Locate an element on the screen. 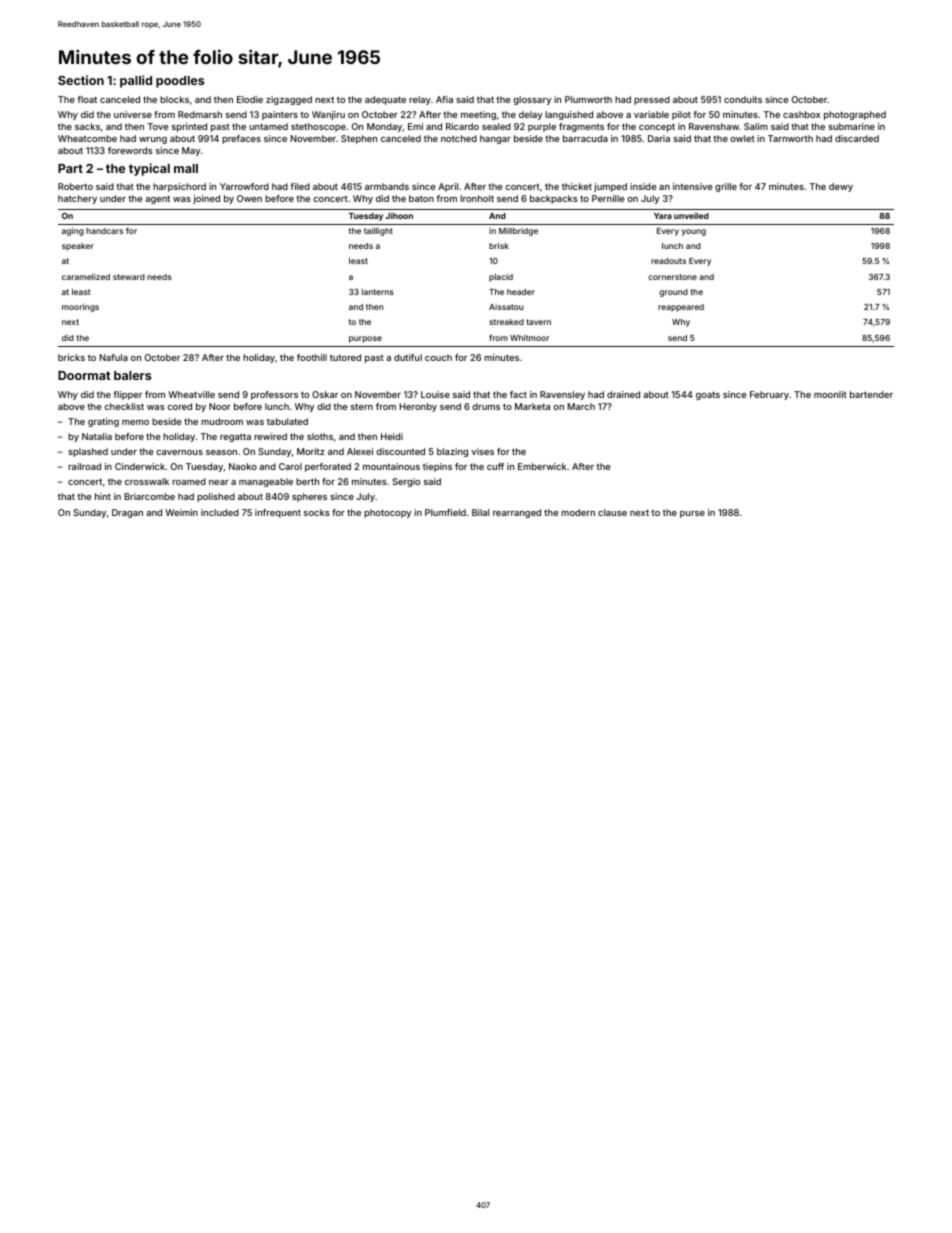 This screenshot has width=952, height=1233. purse is located at coordinates (692, 514).
